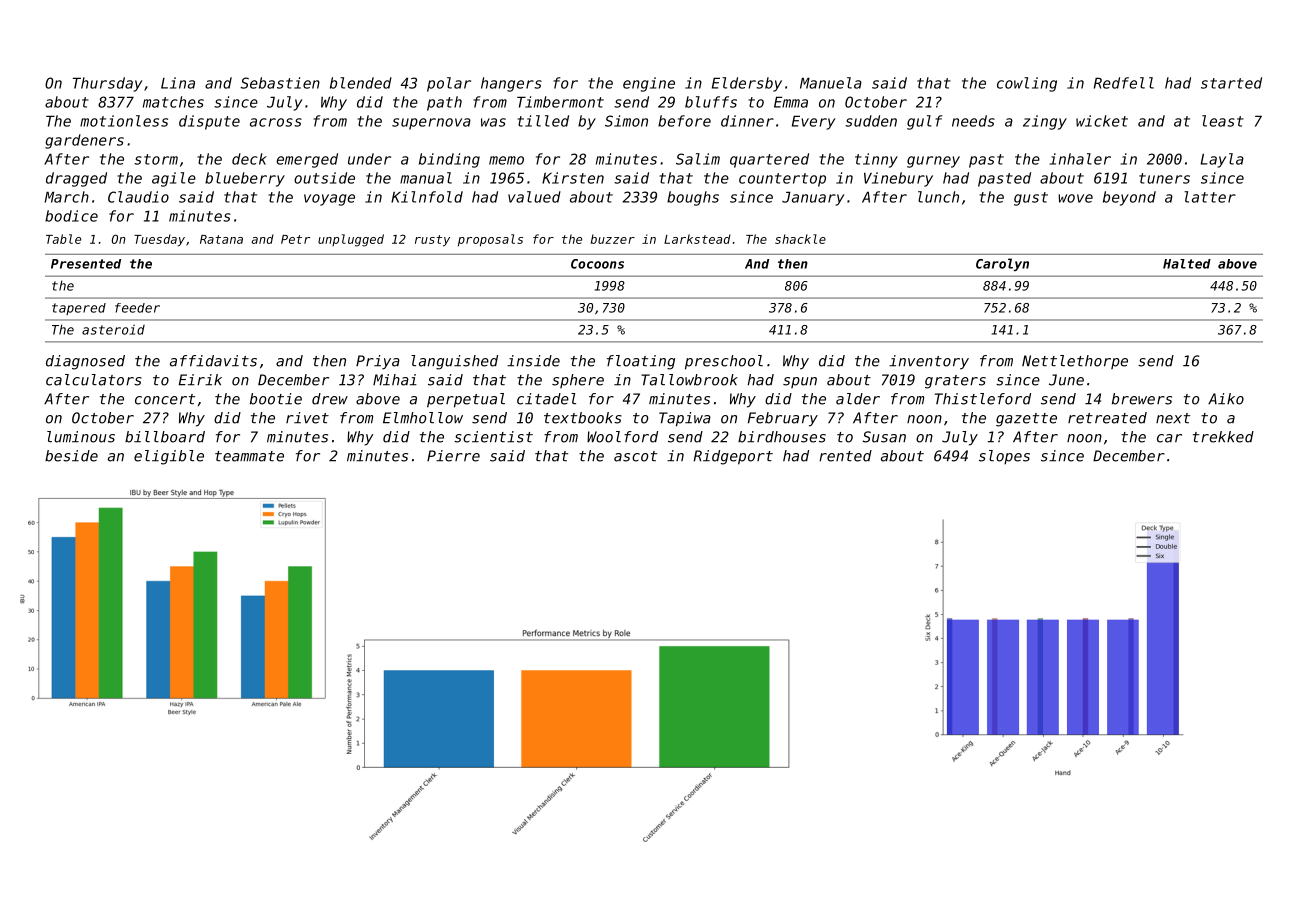  Describe the element at coordinates (597, 264) in the page. I see `Cocoons` at that location.
